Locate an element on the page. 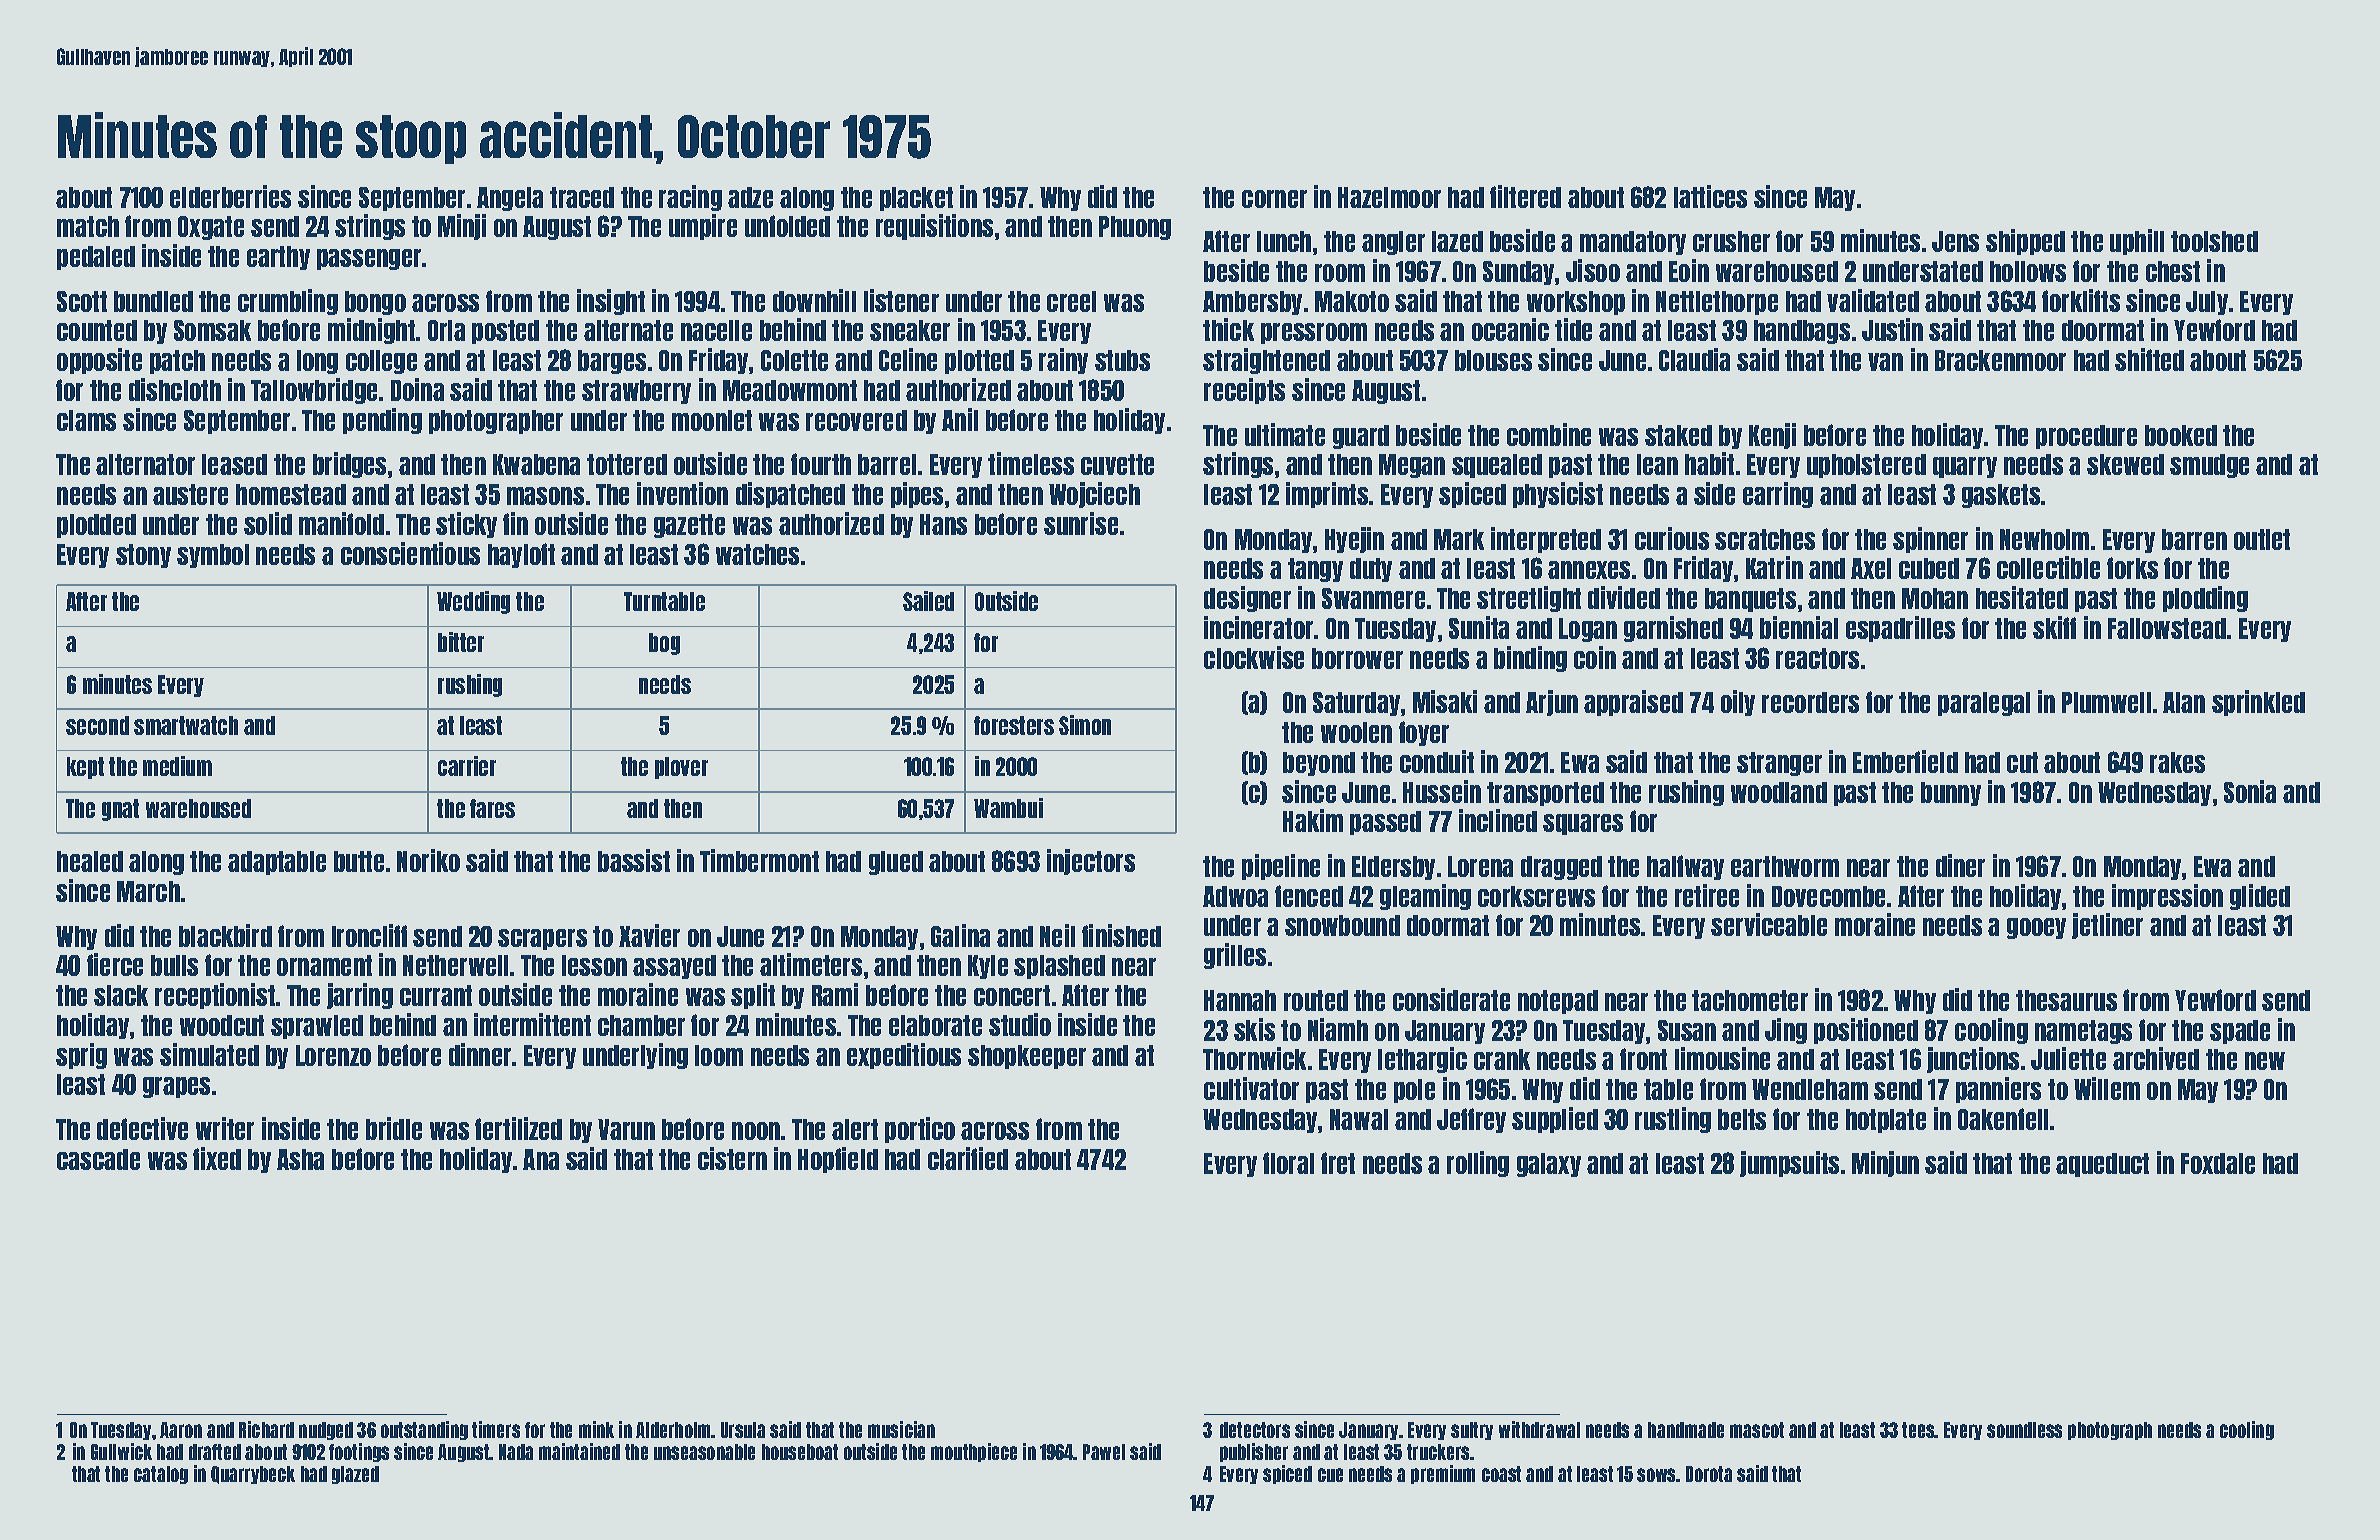  fares is located at coordinates (492, 808).
